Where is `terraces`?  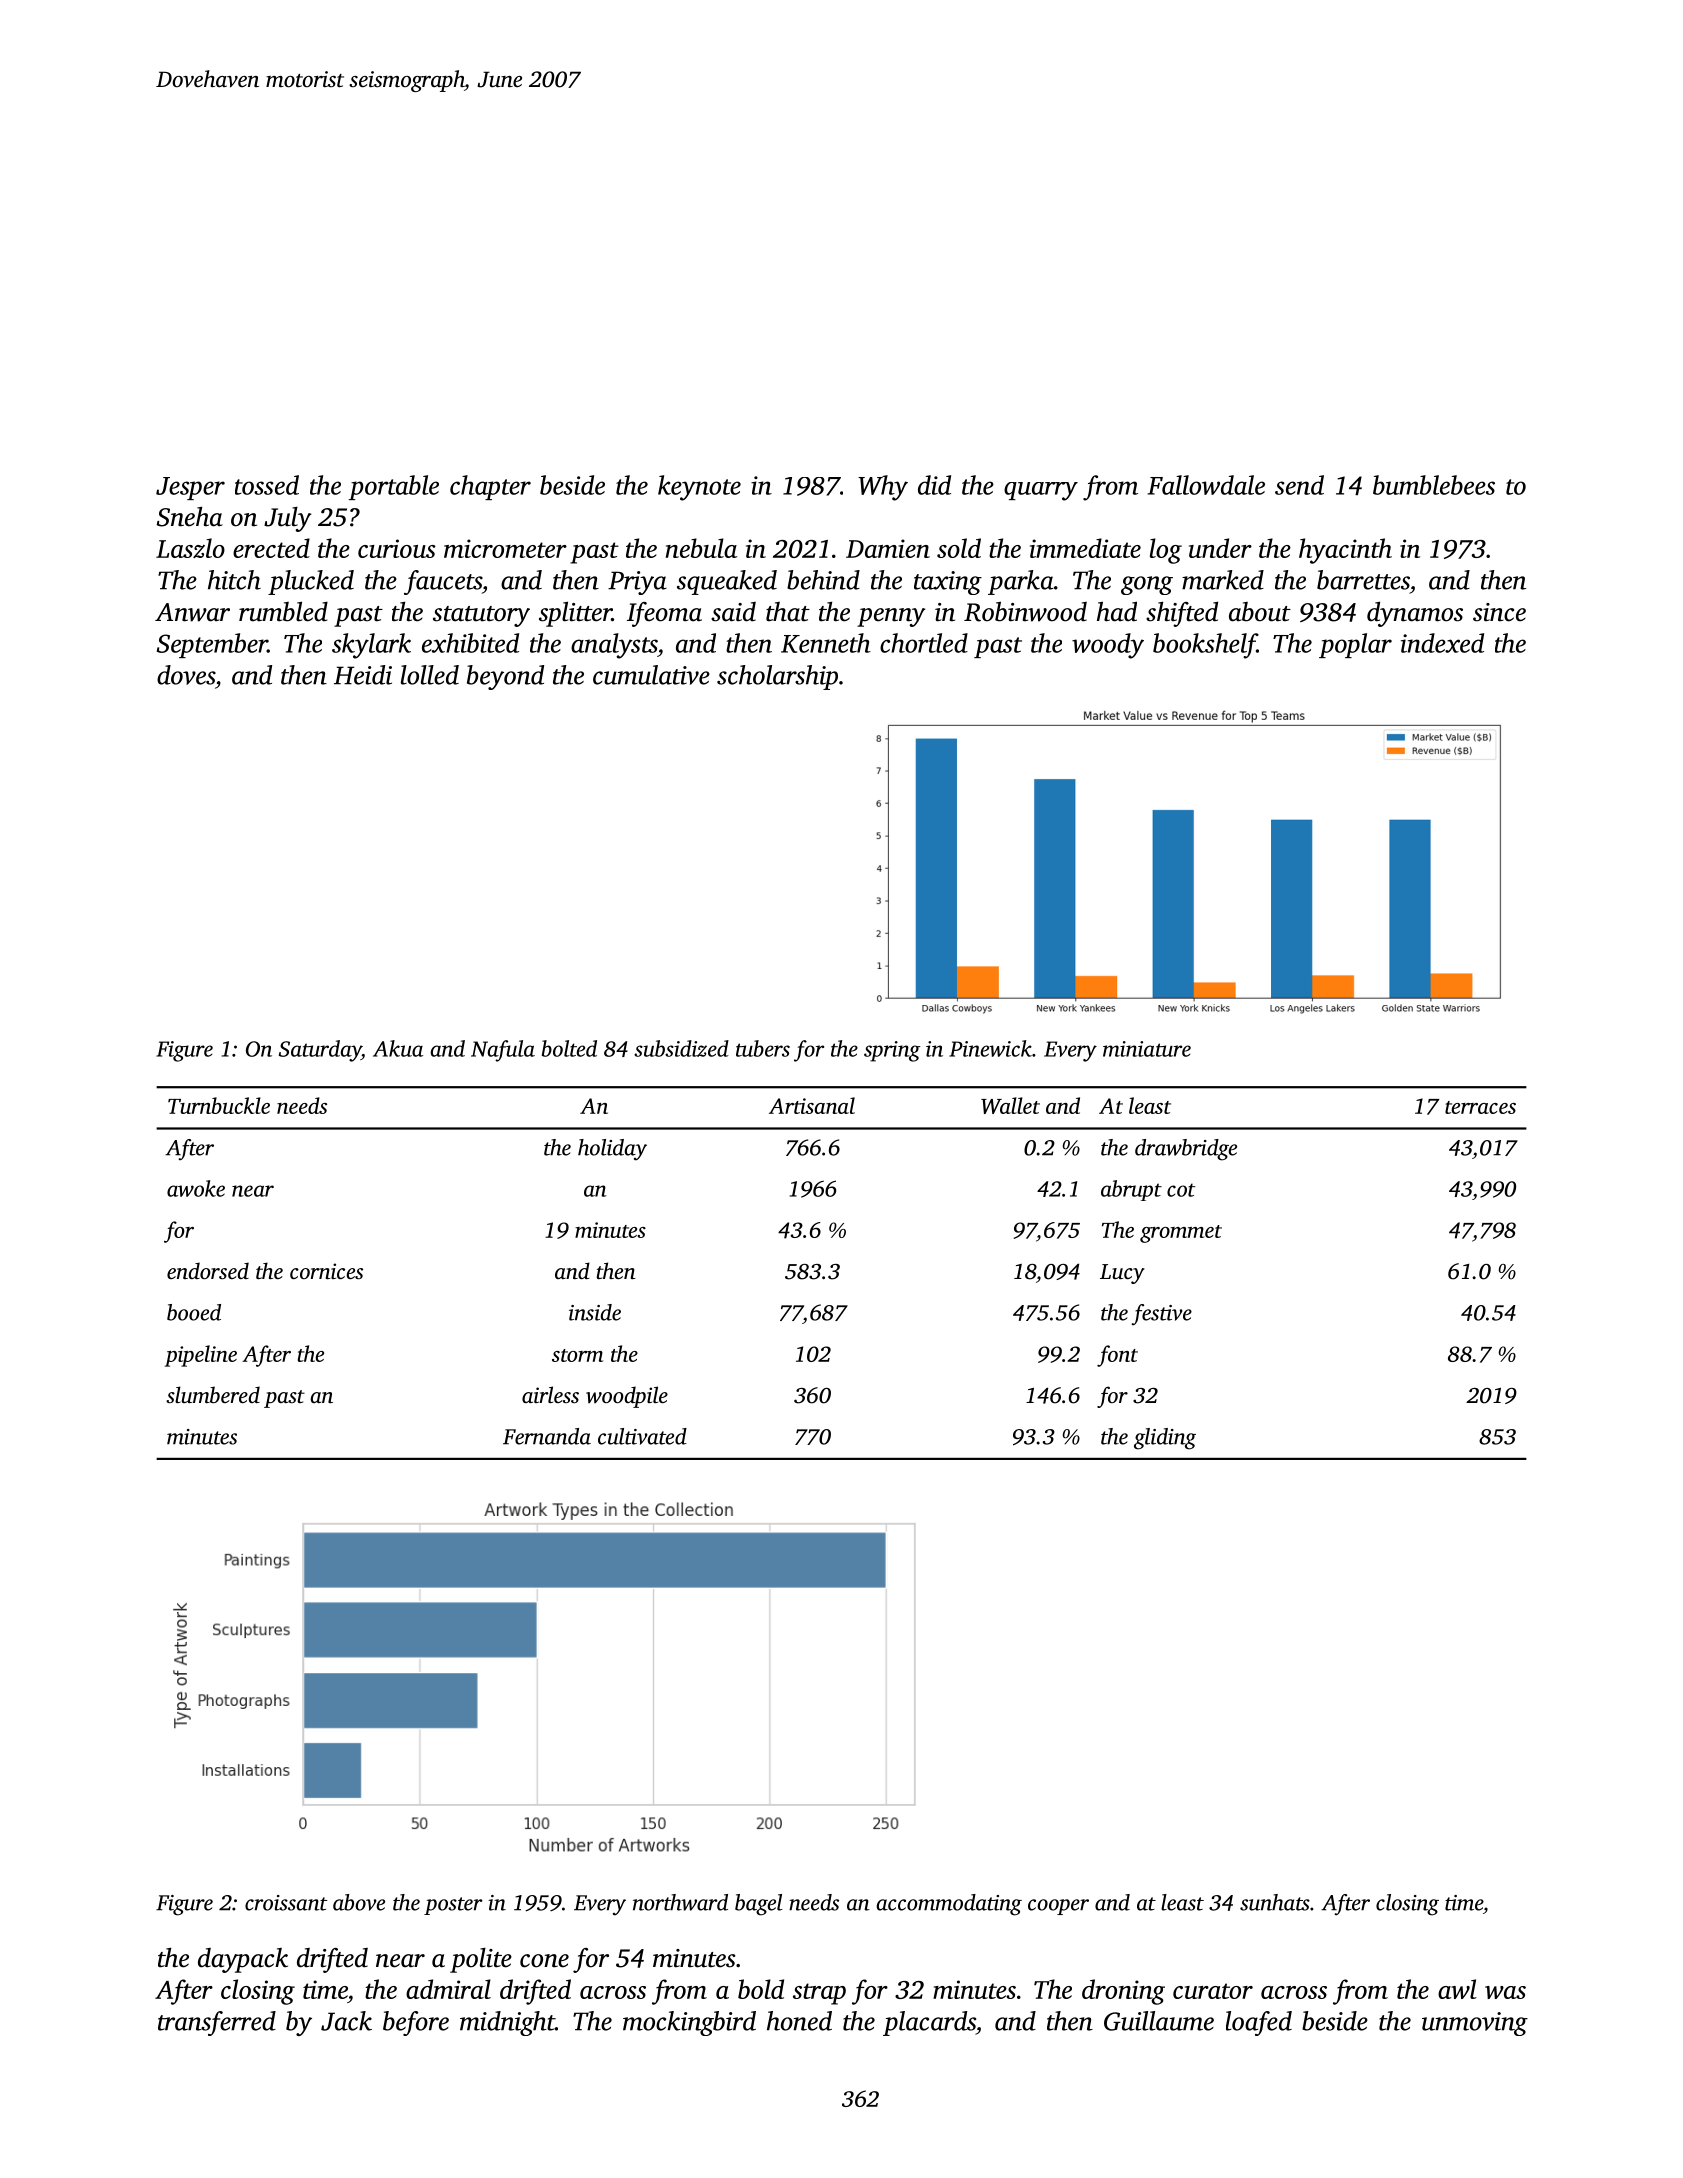
terraces is located at coordinates (1480, 1107).
